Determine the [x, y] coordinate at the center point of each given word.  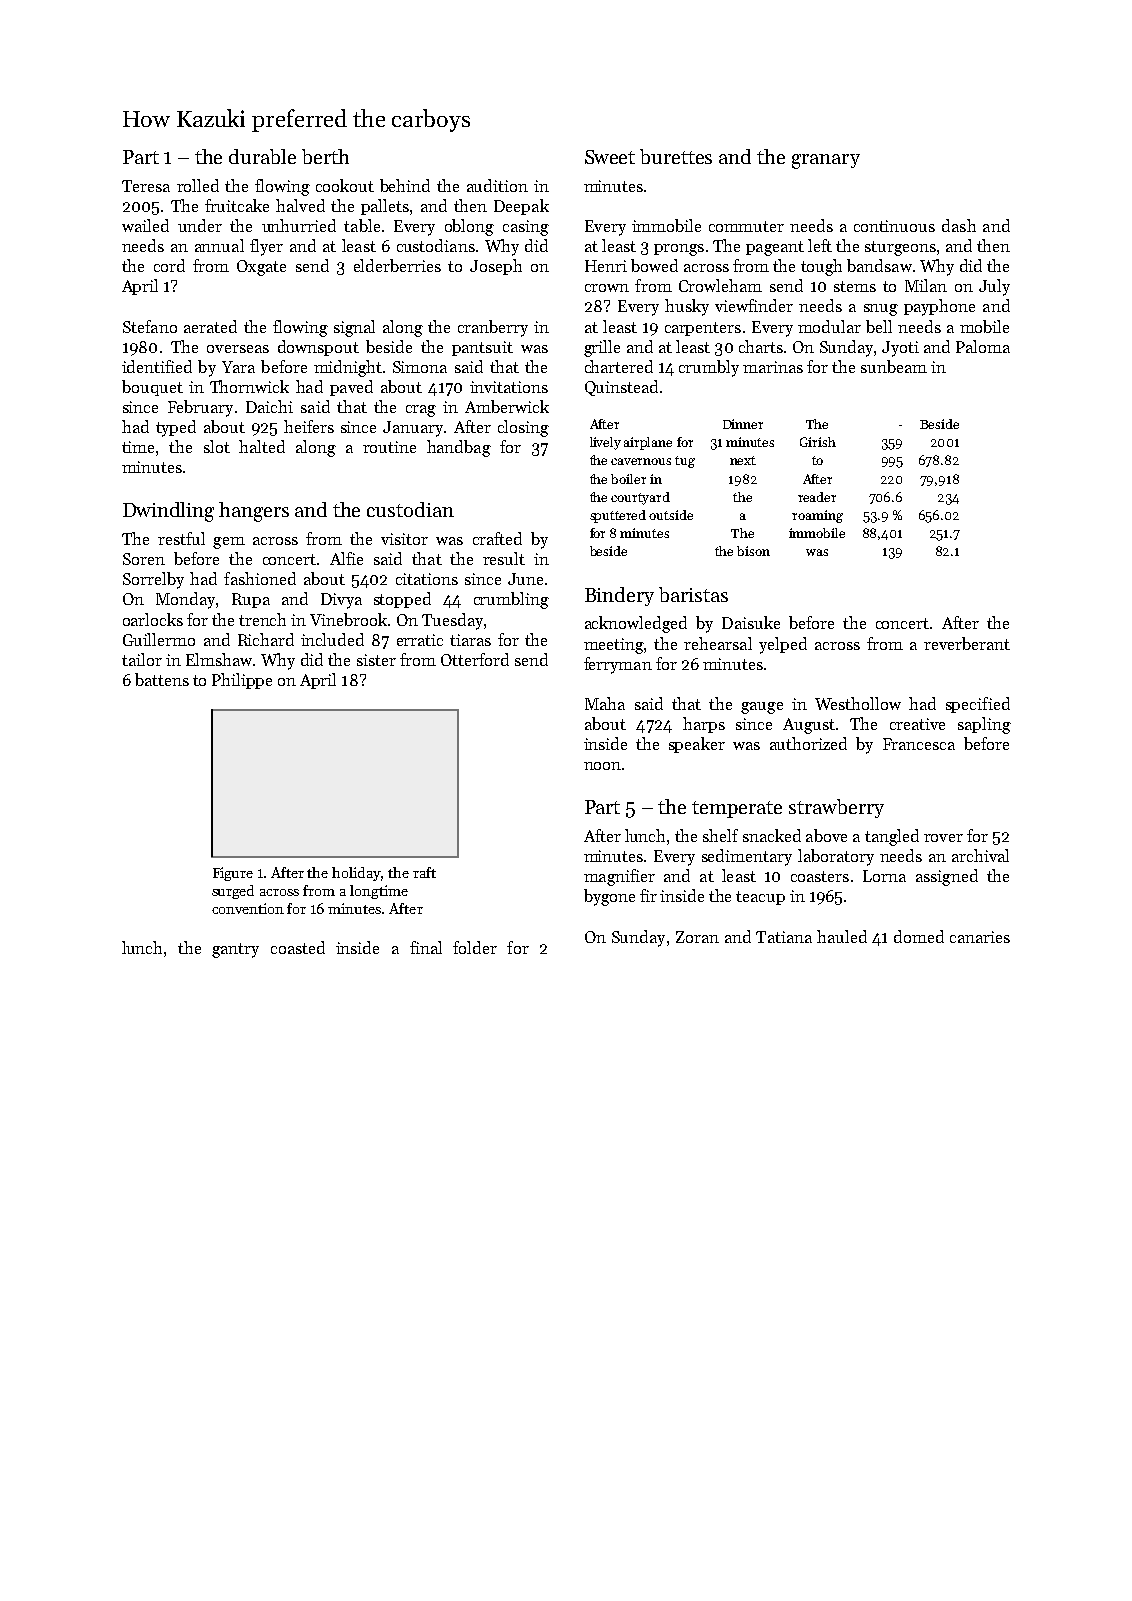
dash [959, 225]
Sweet [610, 157]
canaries [980, 937]
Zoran [697, 937]
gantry [235, 950]
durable [262, 156]
